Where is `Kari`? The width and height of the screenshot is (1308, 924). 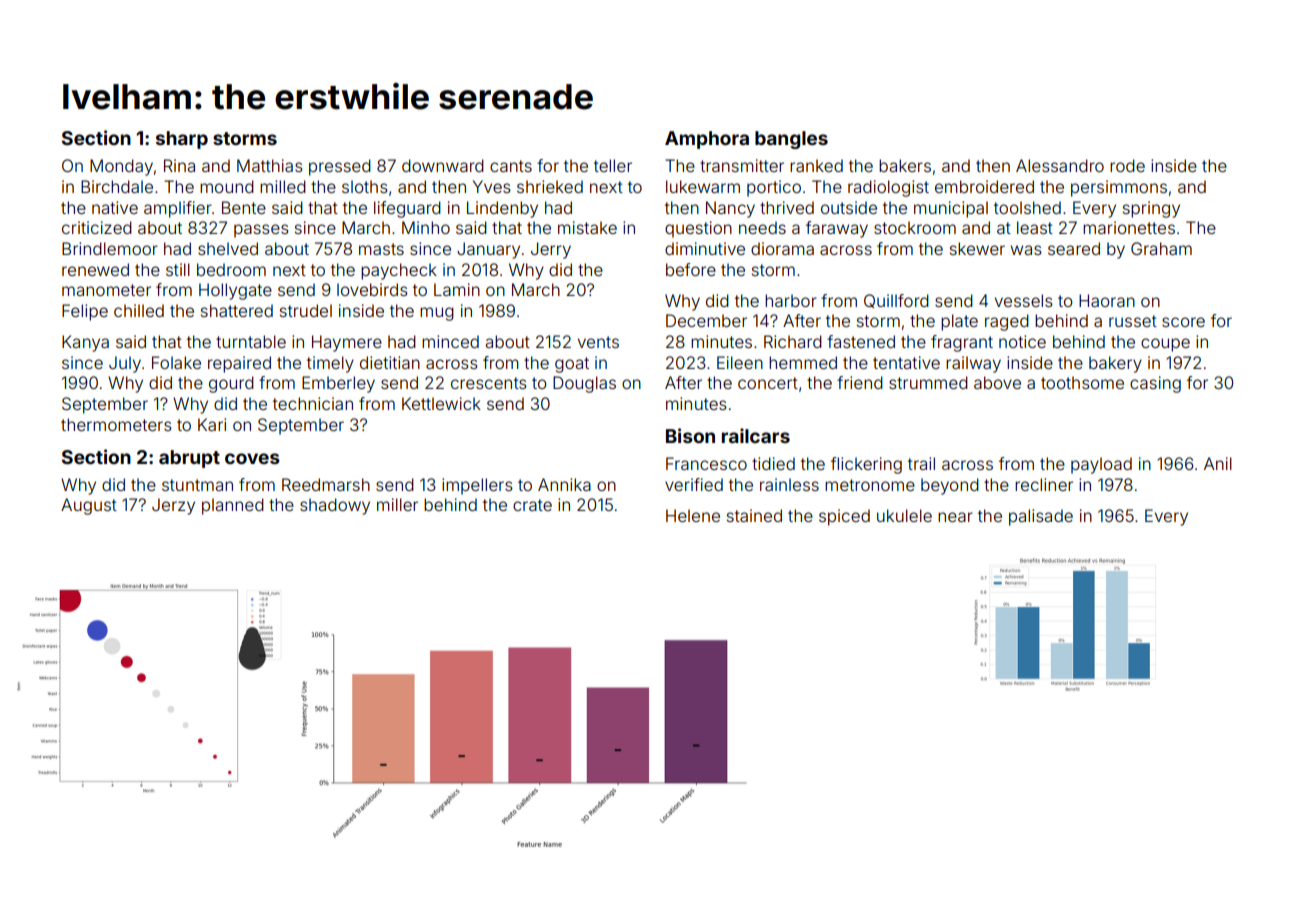 Kari is located at coordinates (212, 424).
